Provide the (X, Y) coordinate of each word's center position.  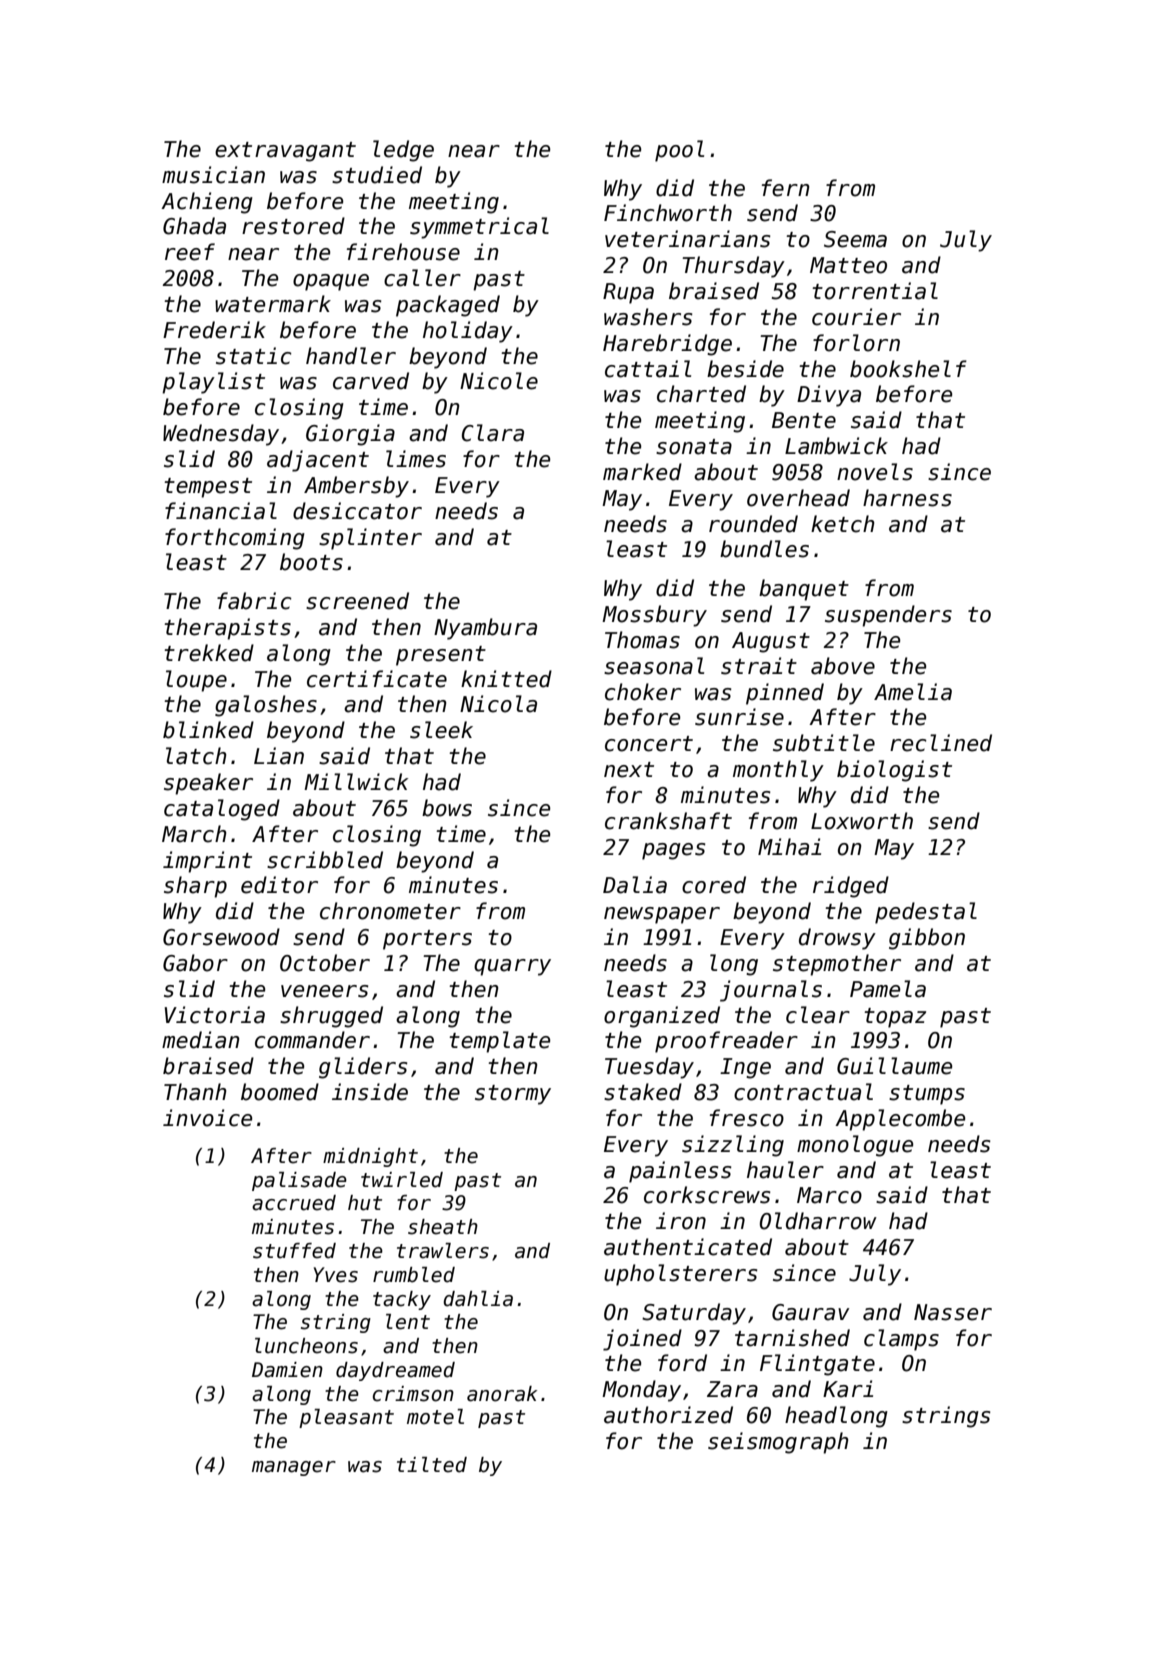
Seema (855, 239)
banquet (804, 590)
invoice (207, 1118)
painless (680, 1172)
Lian (279, 756)
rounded (753, 524)
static (254, 356)
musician (213, 175)
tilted (432, 1465)
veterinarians (687, 239)
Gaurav (810, 1312)
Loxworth (862, 821)
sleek (441, 730)
